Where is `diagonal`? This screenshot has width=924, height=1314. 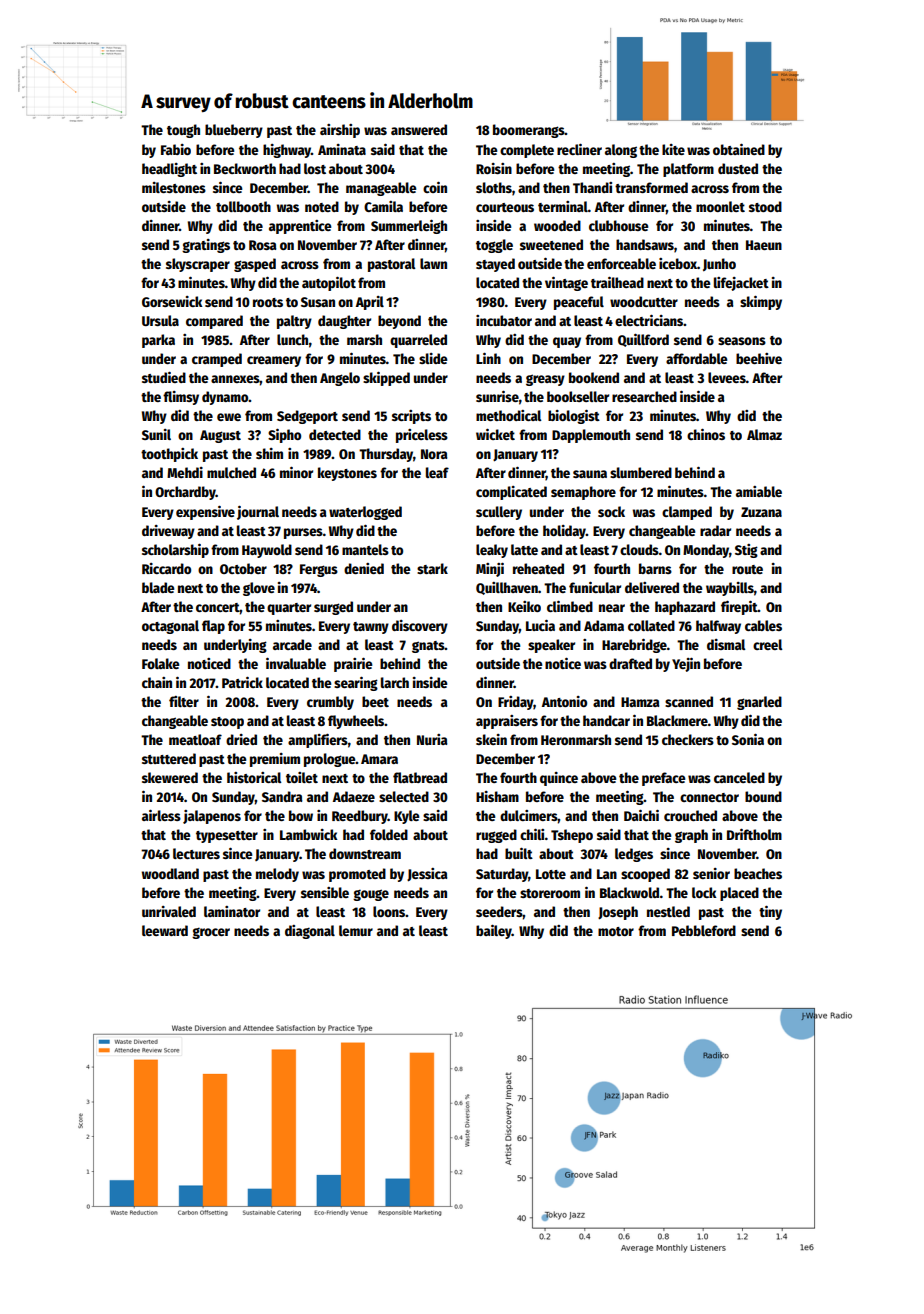
diagonal is located at coordinates (310, 932).
